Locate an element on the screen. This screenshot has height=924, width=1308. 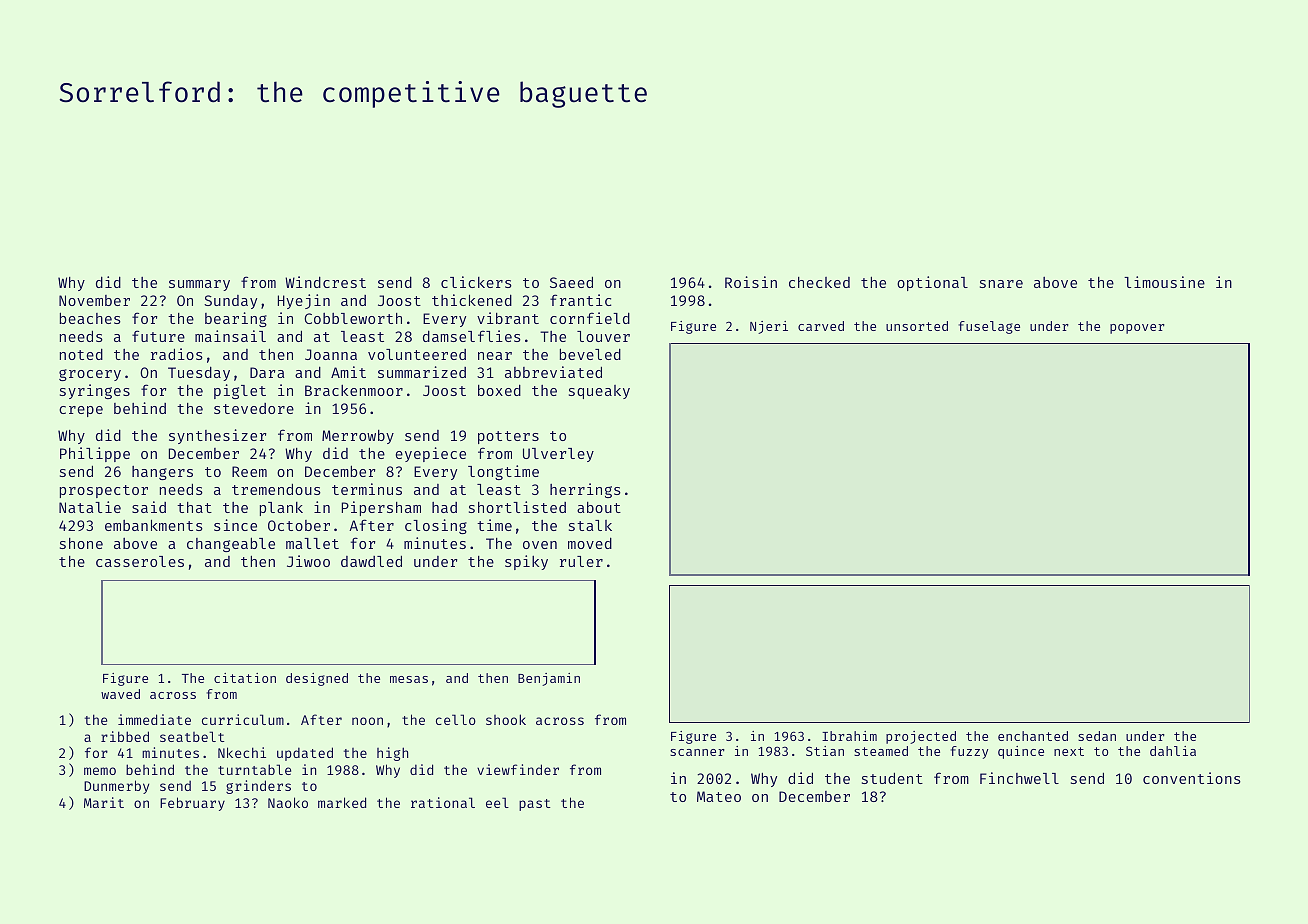
marked is located at coordinates (342, 802).
